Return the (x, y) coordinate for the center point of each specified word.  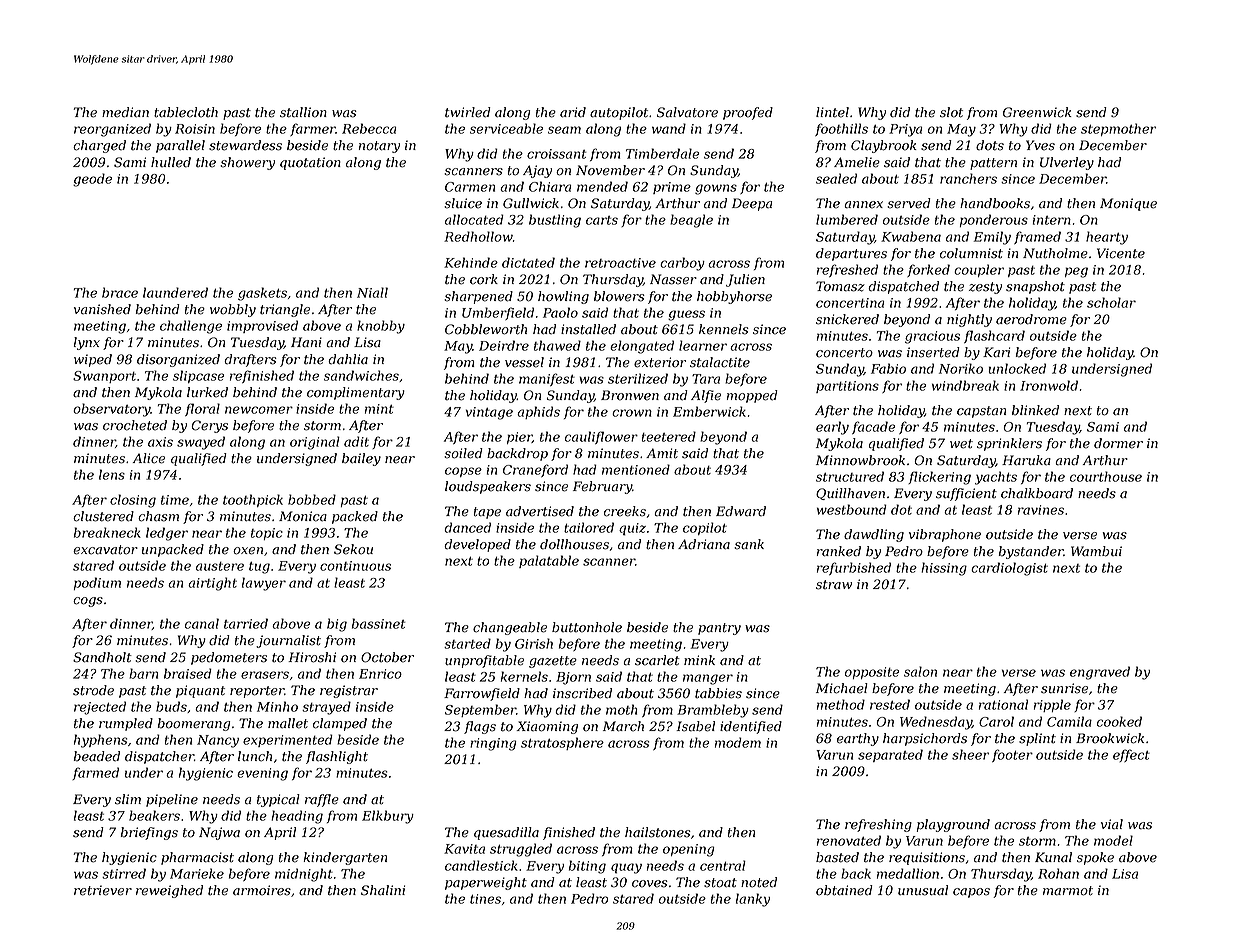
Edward (741, 511)
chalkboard (1037, 493)
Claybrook (884, 146)
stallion (303, 112)
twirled (468, 112)
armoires (262, 890)
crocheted (135, 425)
